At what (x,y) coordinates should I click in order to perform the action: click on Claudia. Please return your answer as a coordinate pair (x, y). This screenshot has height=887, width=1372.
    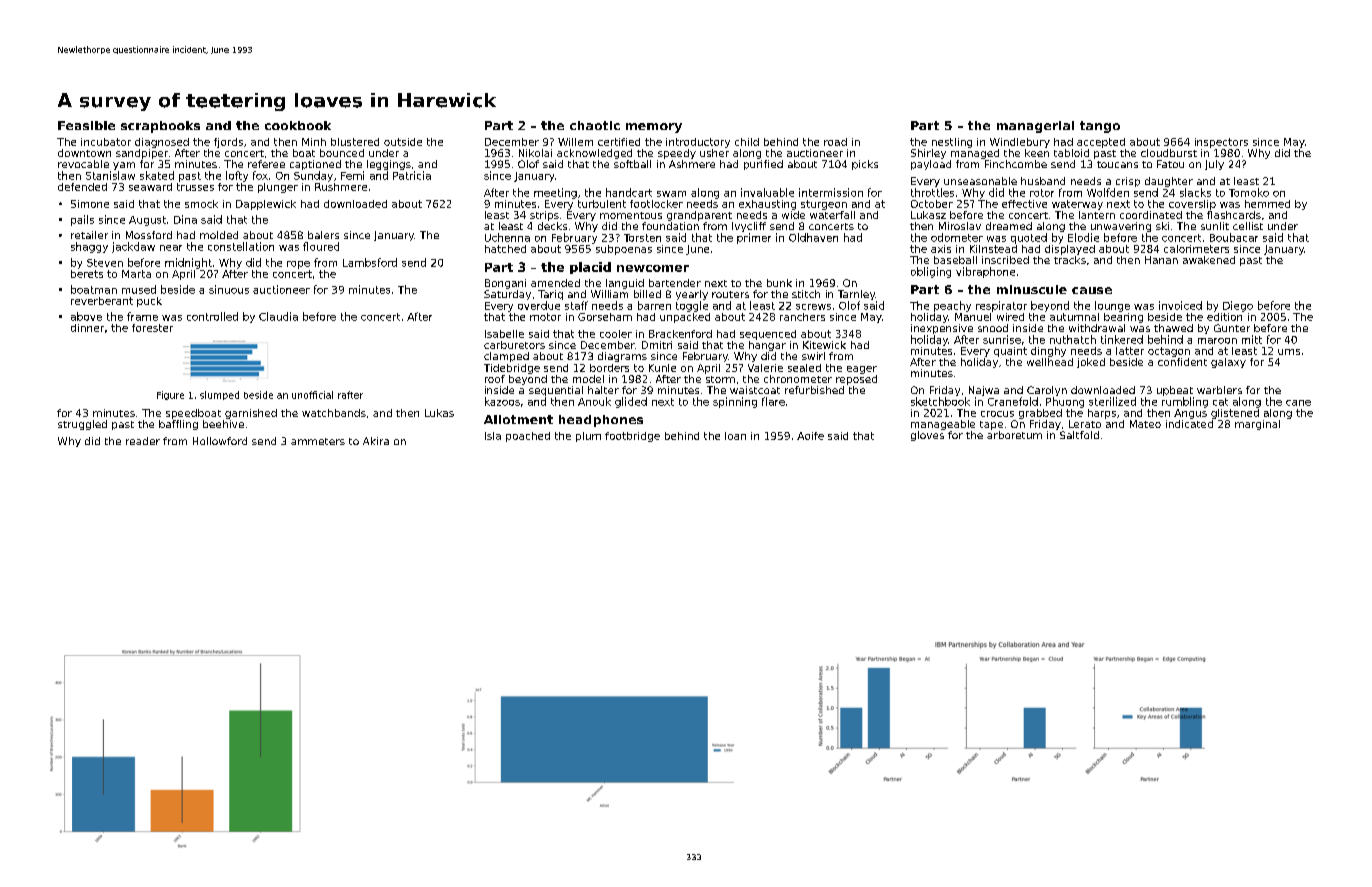
    Looking at the image, I should click on (278, 316).
